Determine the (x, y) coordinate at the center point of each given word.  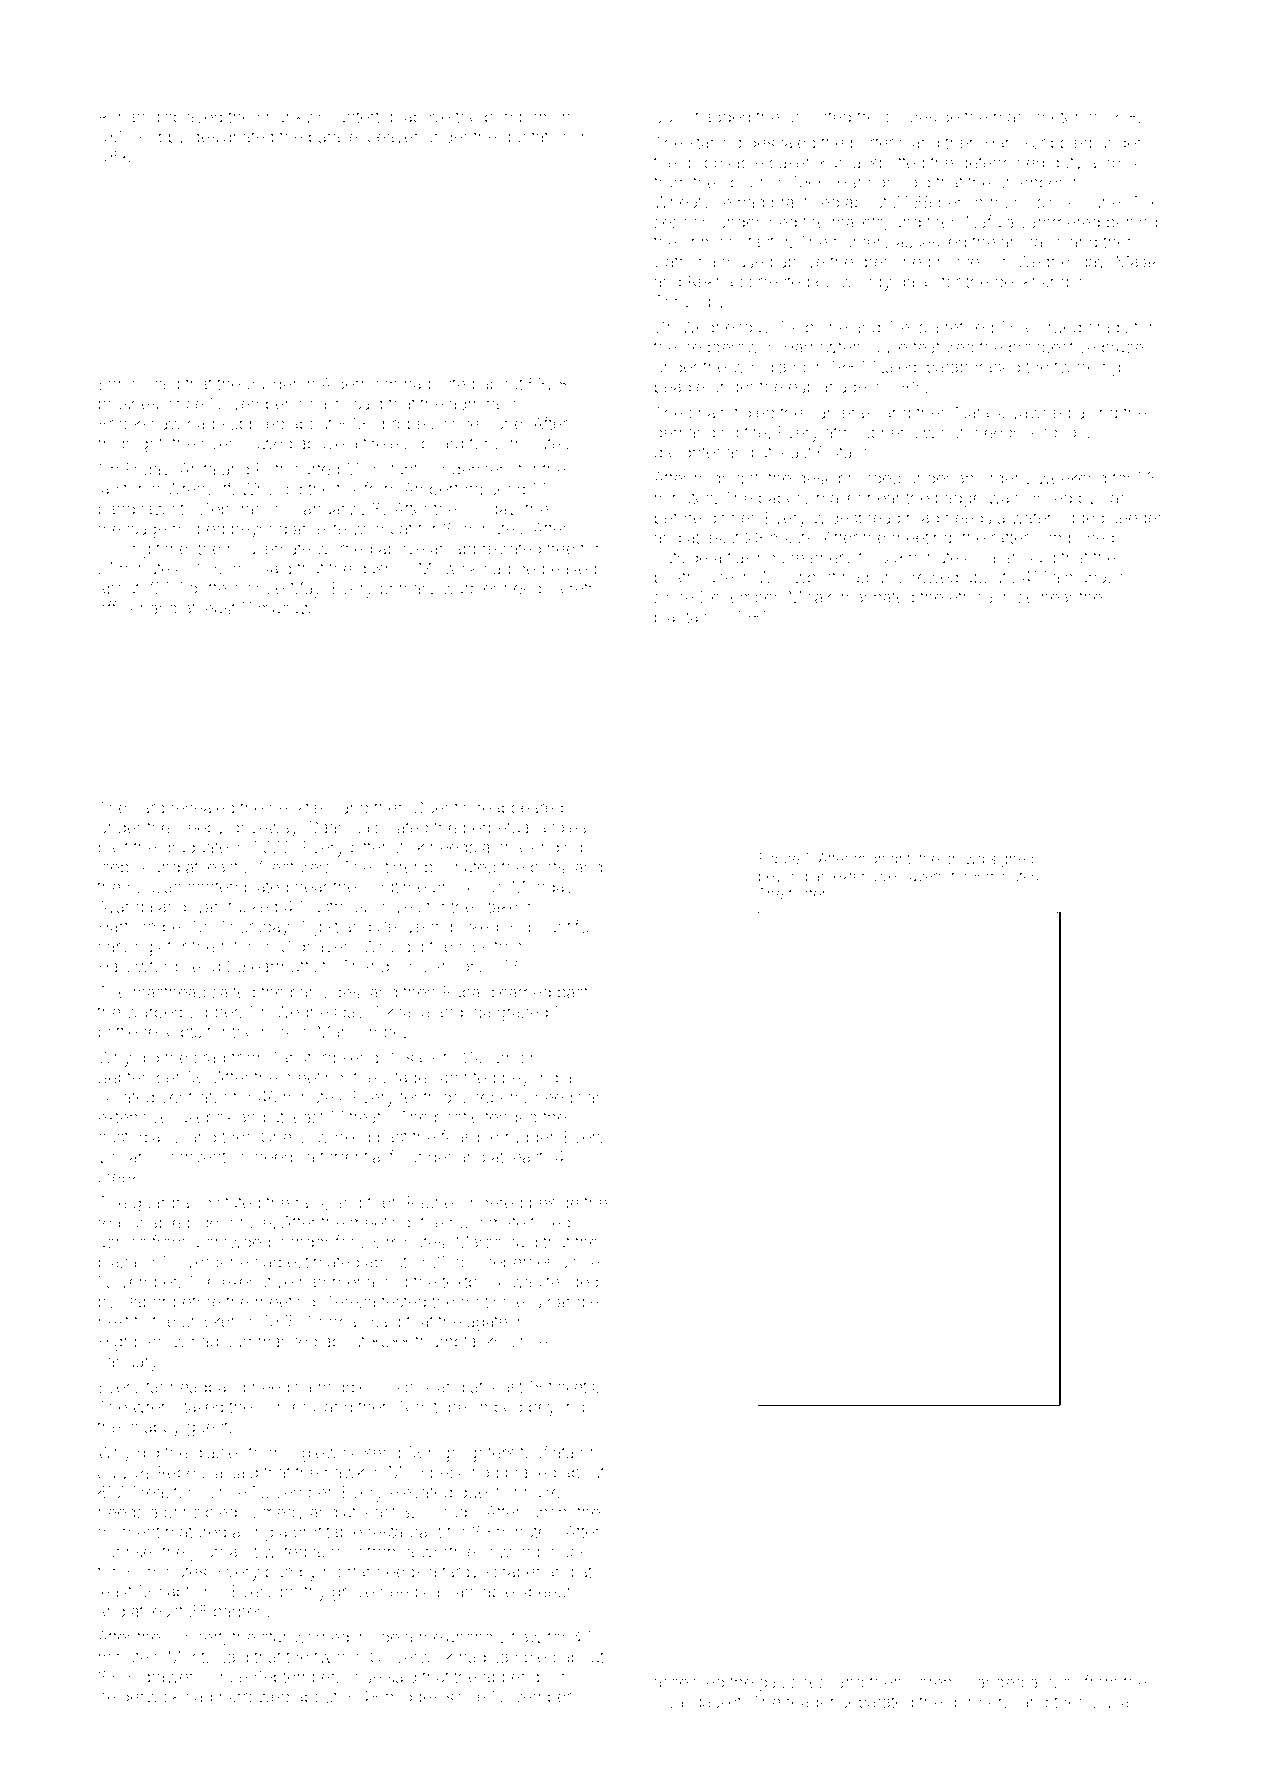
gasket (717, 1704)
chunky (284, 119)
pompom (518, 119)
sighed (1011, 860)
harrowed (254, 1697)
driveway (264, 829)
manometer (1036, 117)
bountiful (560, 926)
